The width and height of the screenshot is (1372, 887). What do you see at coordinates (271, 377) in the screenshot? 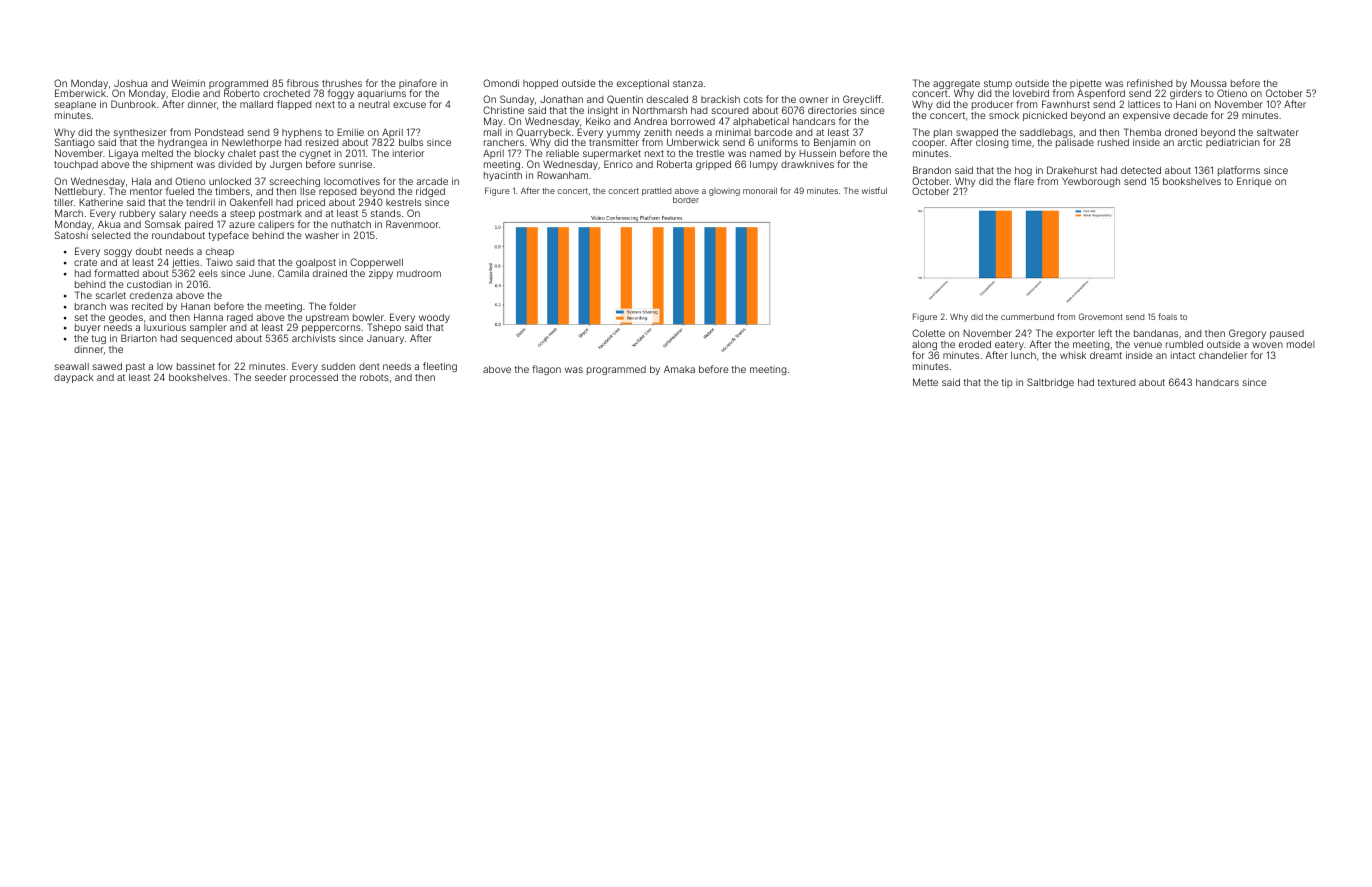
I see `seeder` at bounding box center [271, 377].
